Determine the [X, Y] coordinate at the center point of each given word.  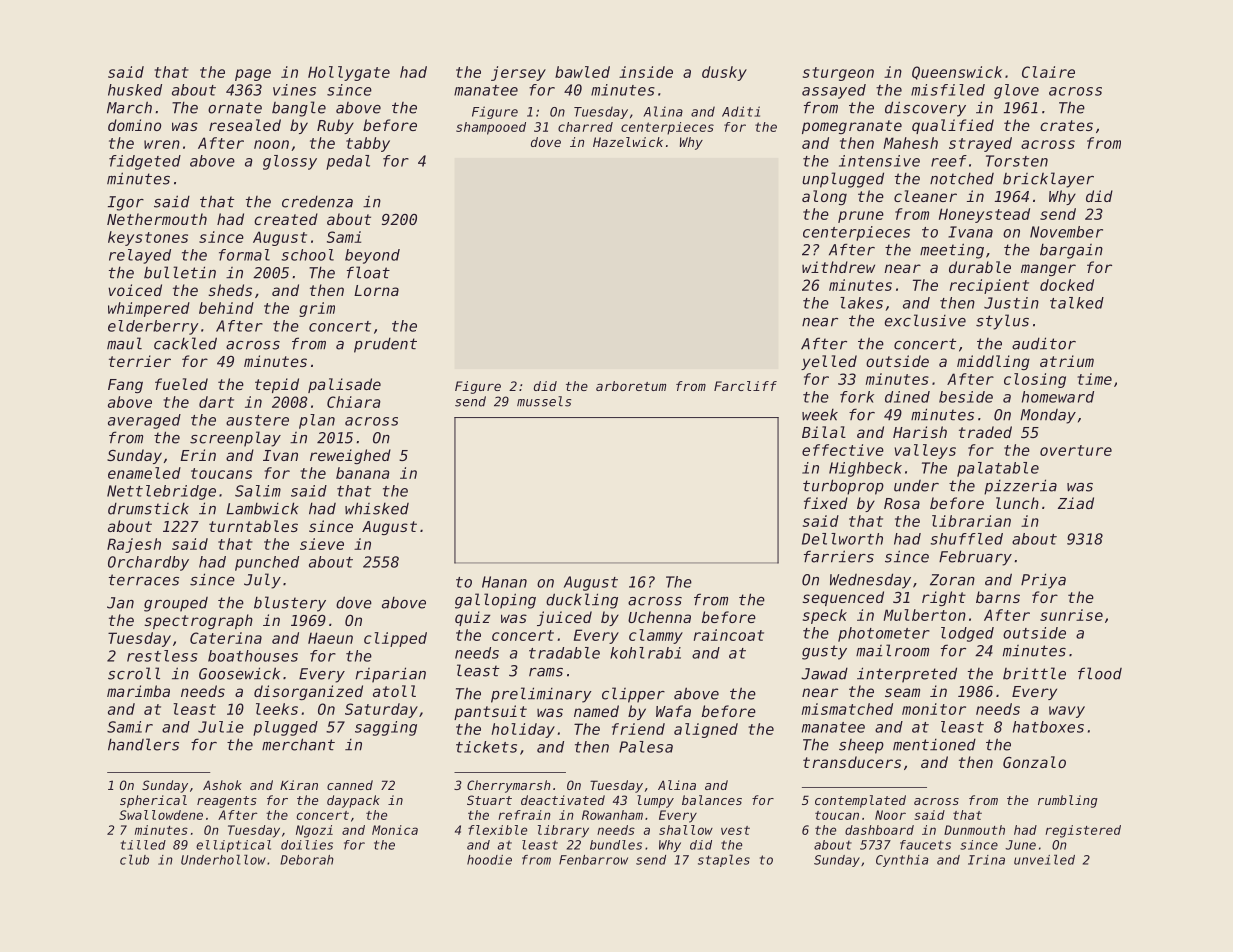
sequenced [843, 598]
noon [271, 144]
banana [363, 473]
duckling [582, 601]
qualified [953, 126]
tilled [143, 845]
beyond [372, 256]
